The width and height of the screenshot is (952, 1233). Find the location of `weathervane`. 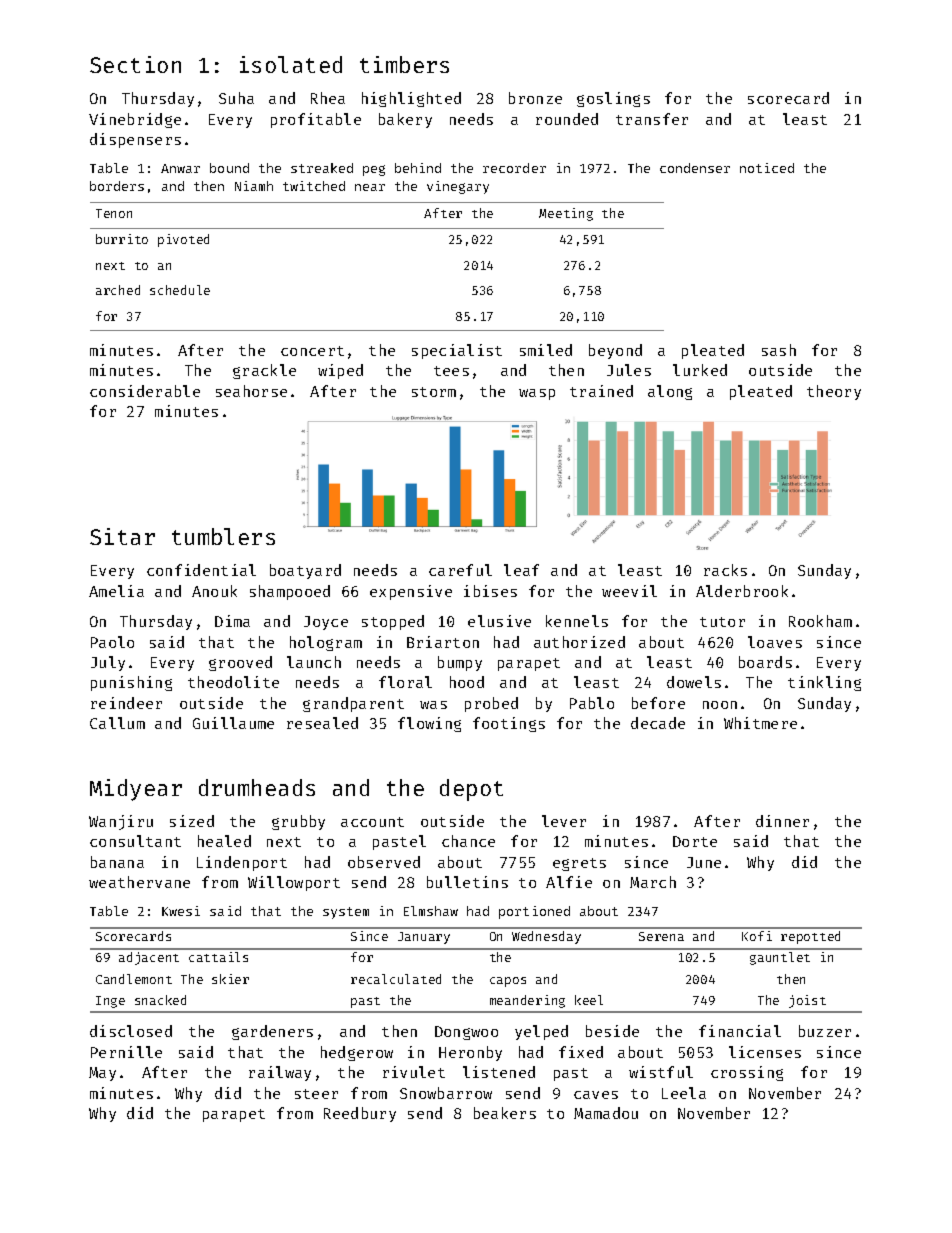

weathervane is located at coordinates (139, 882).
